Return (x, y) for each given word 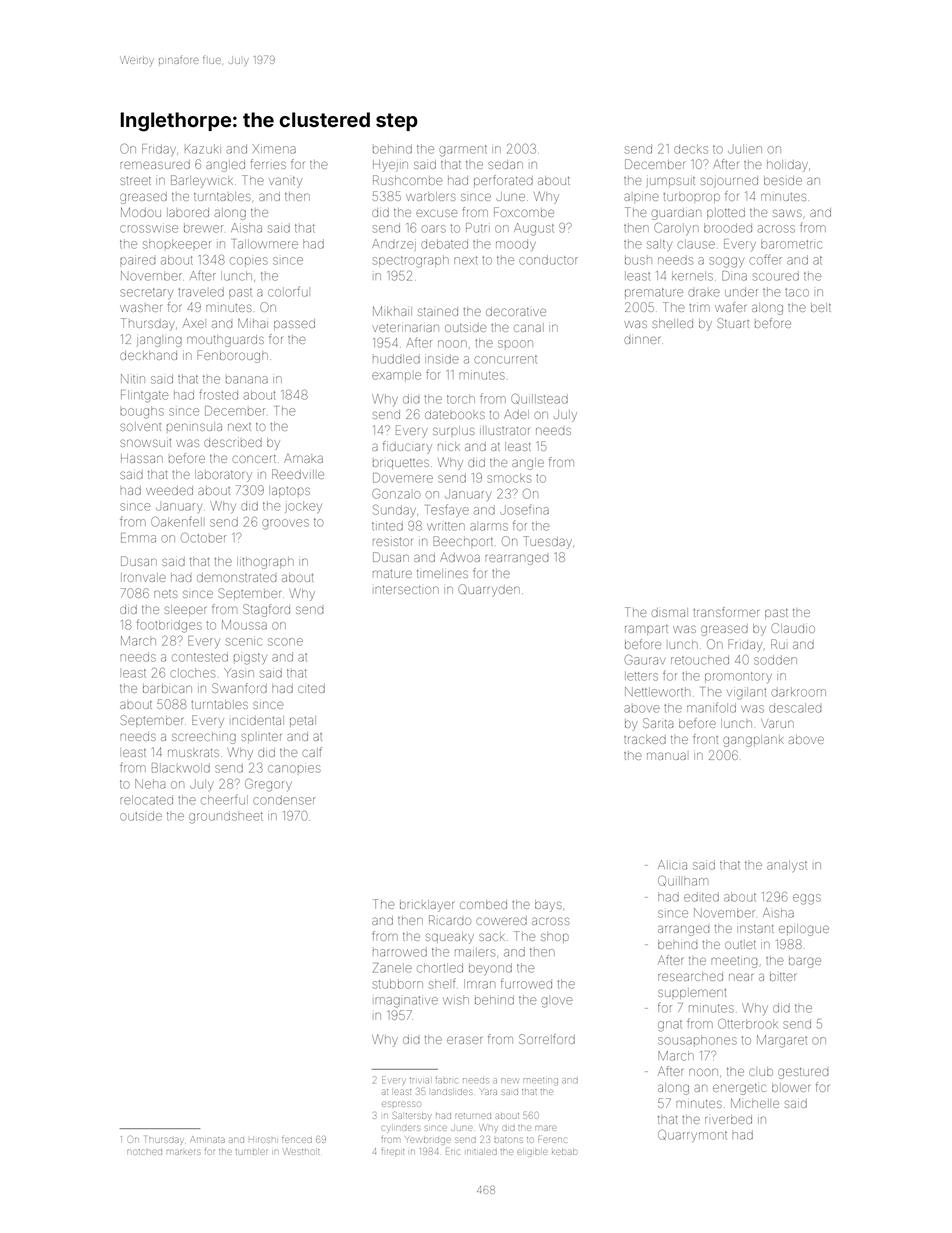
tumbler (251, 1152)
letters (641, 676)
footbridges (169, 626)
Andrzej (394, 245)
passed (294, 324)
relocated (146, 800)
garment (463, 151)
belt (821, 307)
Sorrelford (547, 1039)
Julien (745, 149)
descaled (795, 708)
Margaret (782, 1041)
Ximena (274, 149)
